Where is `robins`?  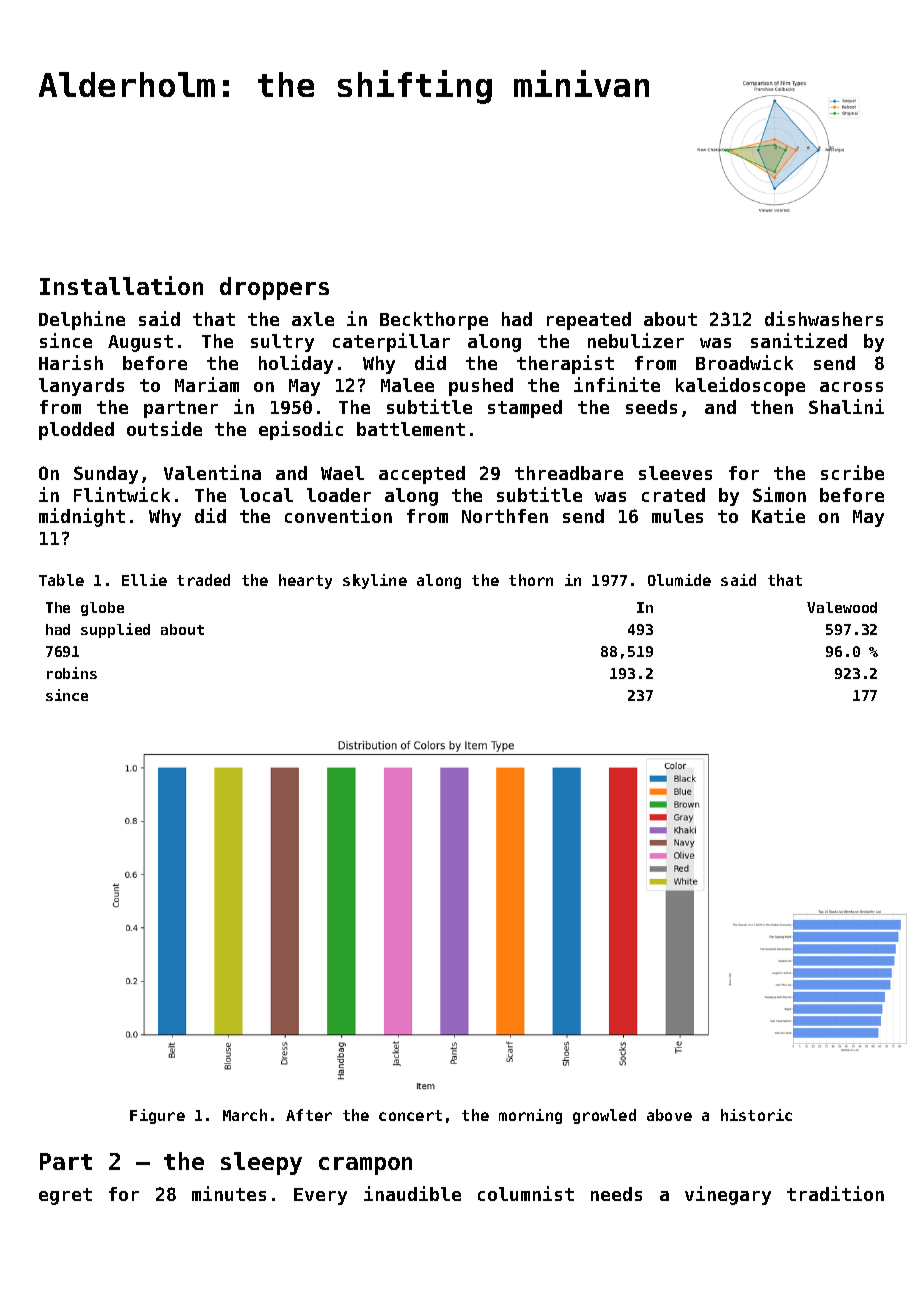
robins is located at coordinates (72, 673).
